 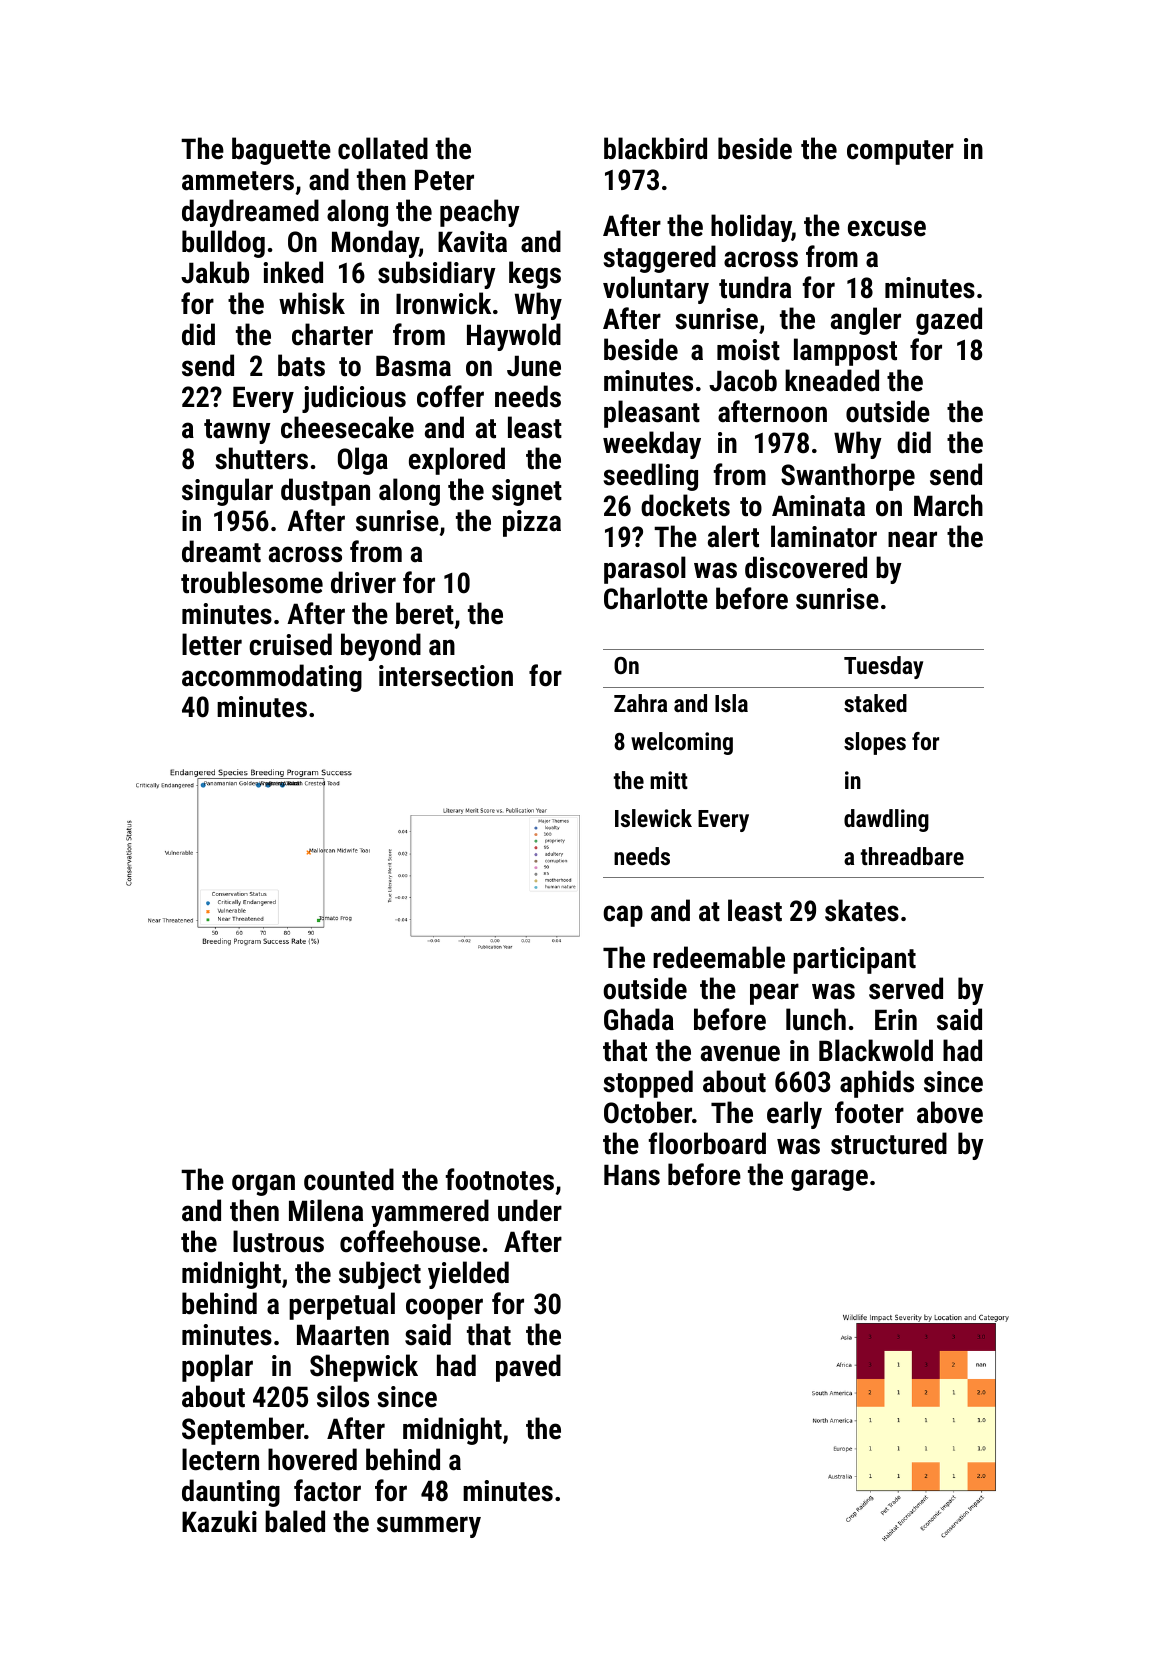 What do you see at coordinates (659, 259) in the document?
I see `staggered` at bounding box center [659, 259].
